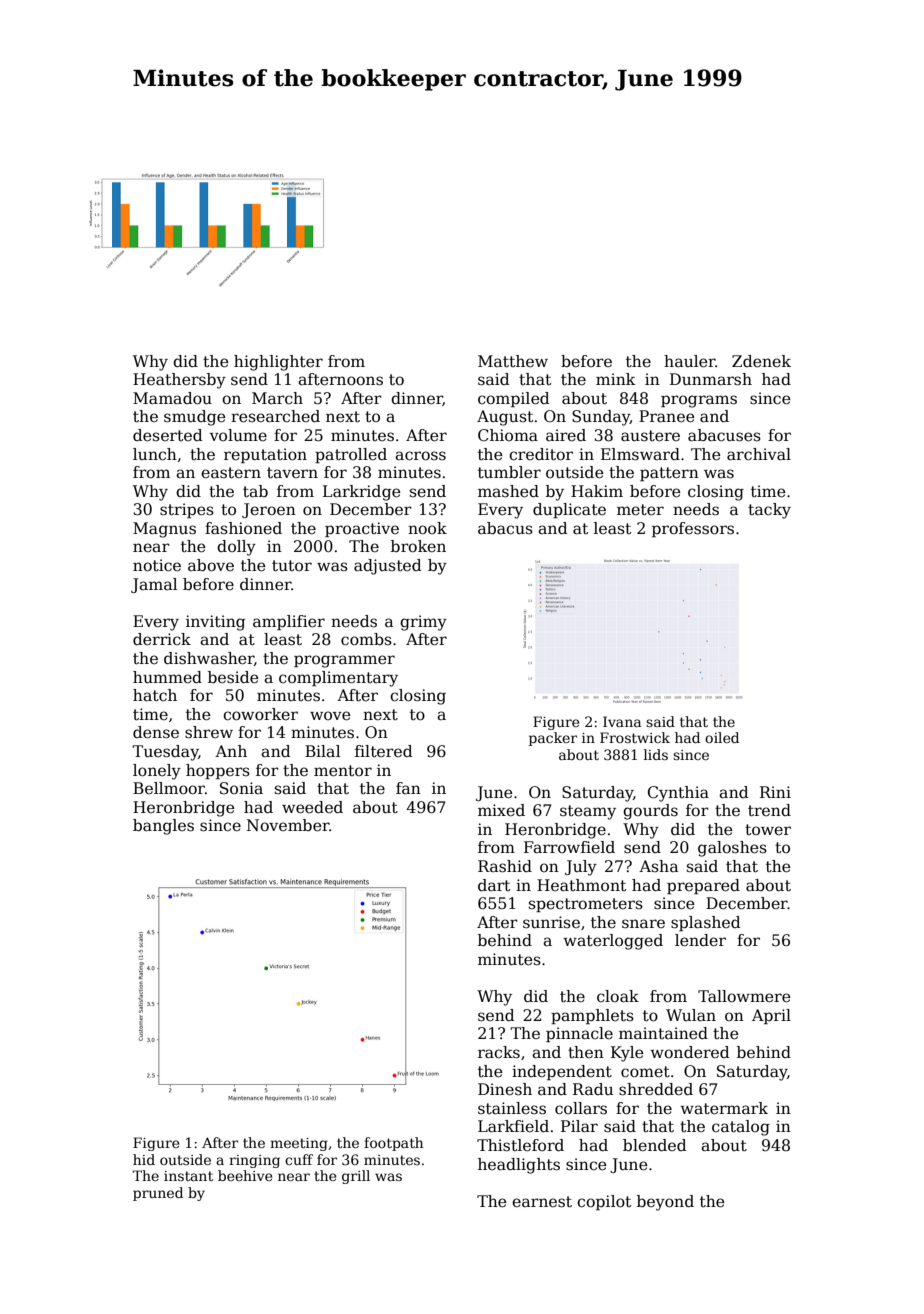 This image has height=1314, width=924. What do you see at coordinates (356, 1177) in the image?
I see `grill` at bounding box center [356, 1177].
